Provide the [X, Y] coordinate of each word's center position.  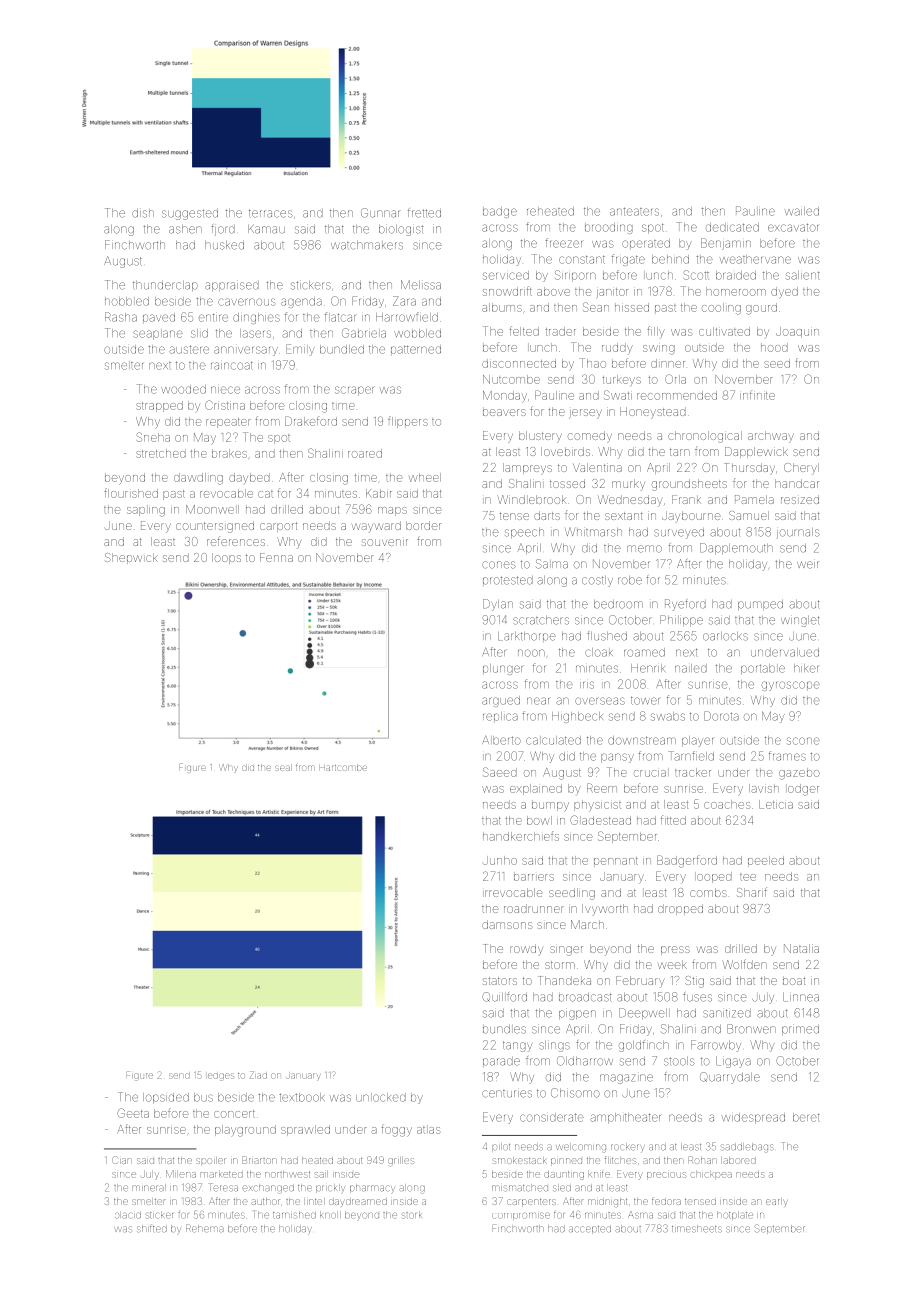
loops [226, 558]
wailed [802, 211]
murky [628, 484]
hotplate [735, 1215]
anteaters [634, 212]
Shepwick [131, 557]
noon [531, 653]
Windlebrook [531, 499]
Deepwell [643, 1013]
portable [763, 669]
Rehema [205, 1228]
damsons [507, 924]
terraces [271, 213]
